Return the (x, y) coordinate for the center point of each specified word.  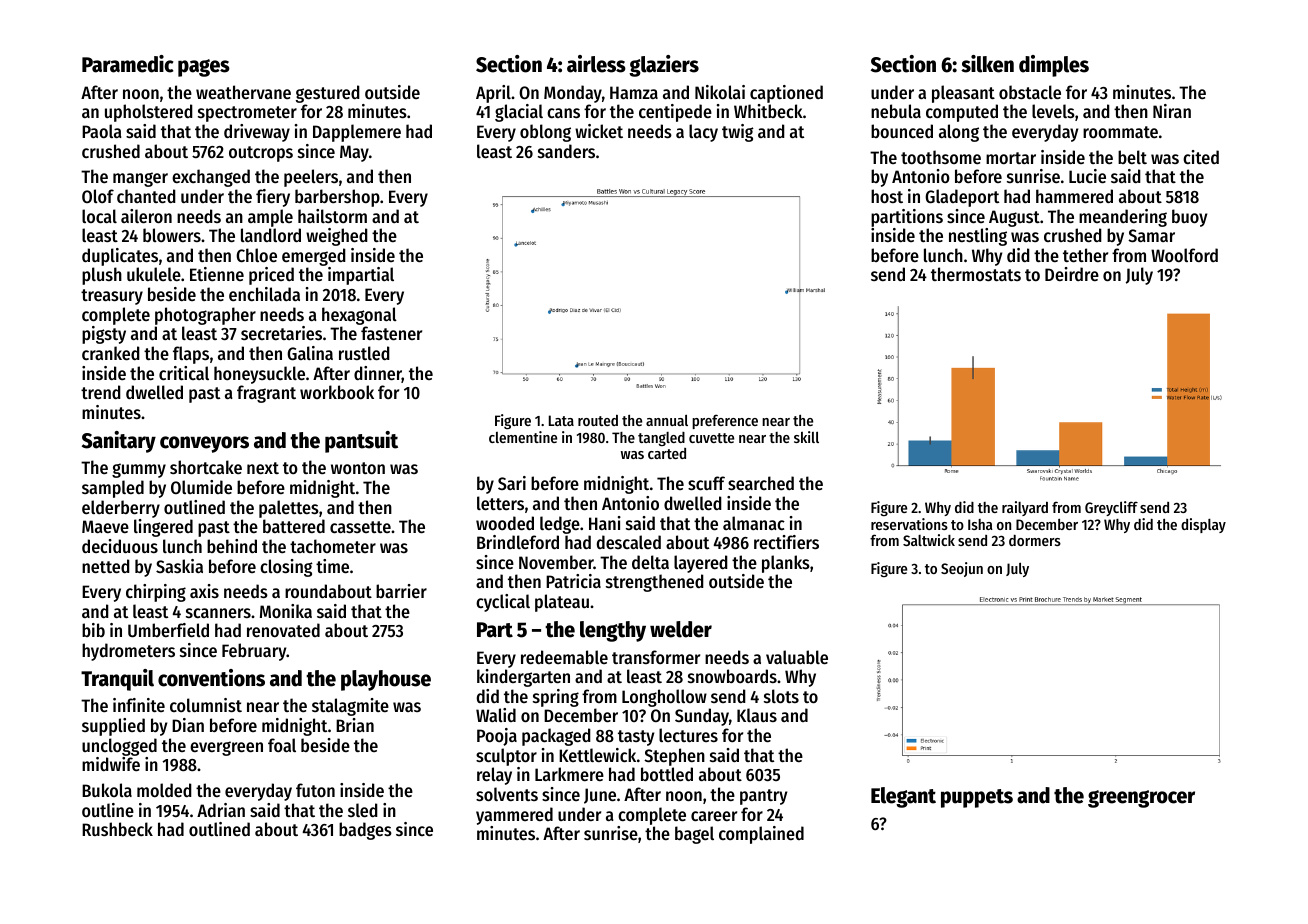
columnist (206, 705)
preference (725, 421)
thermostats (976, 274)
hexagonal (359, 316)
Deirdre (1072, 274)
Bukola (107, 790)
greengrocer (1141, 799)
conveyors (204, 444)
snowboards (732, 676)
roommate (1120, 132)
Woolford (1184, 255)
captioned (786, 94)
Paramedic (127, 64)
